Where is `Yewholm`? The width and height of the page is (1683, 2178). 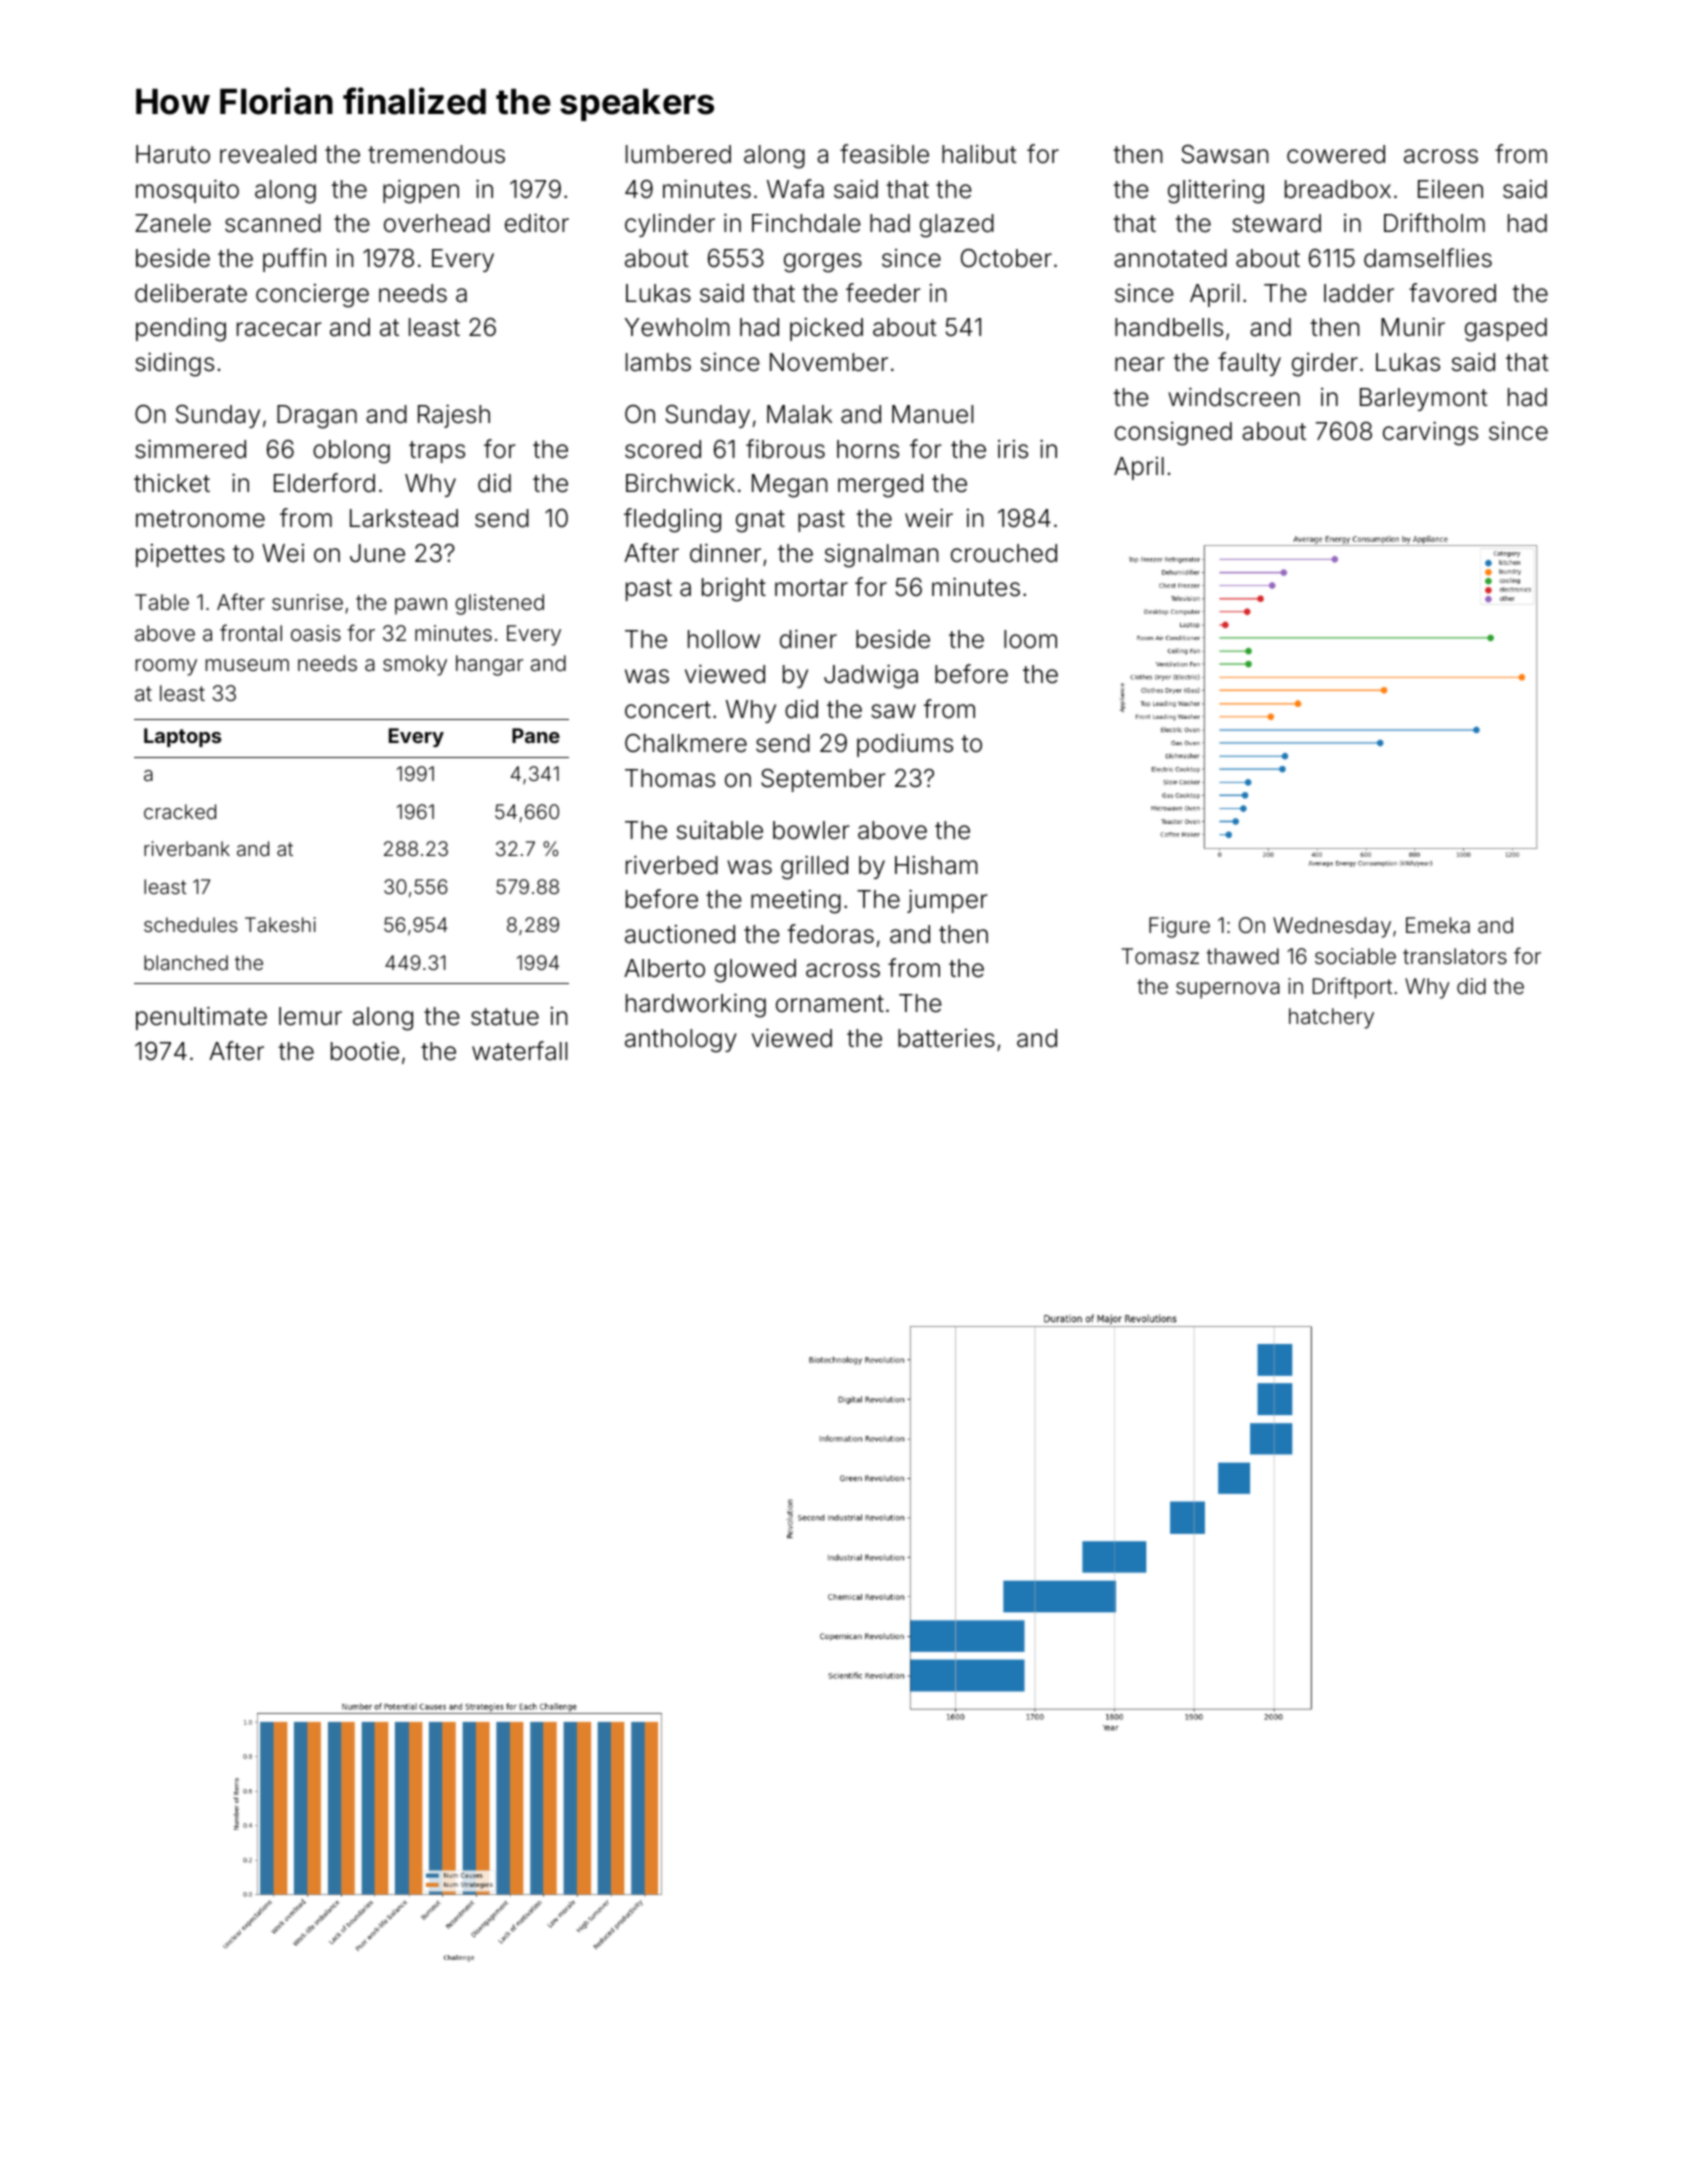
Yewholm is located at coordinates (677, 327).
